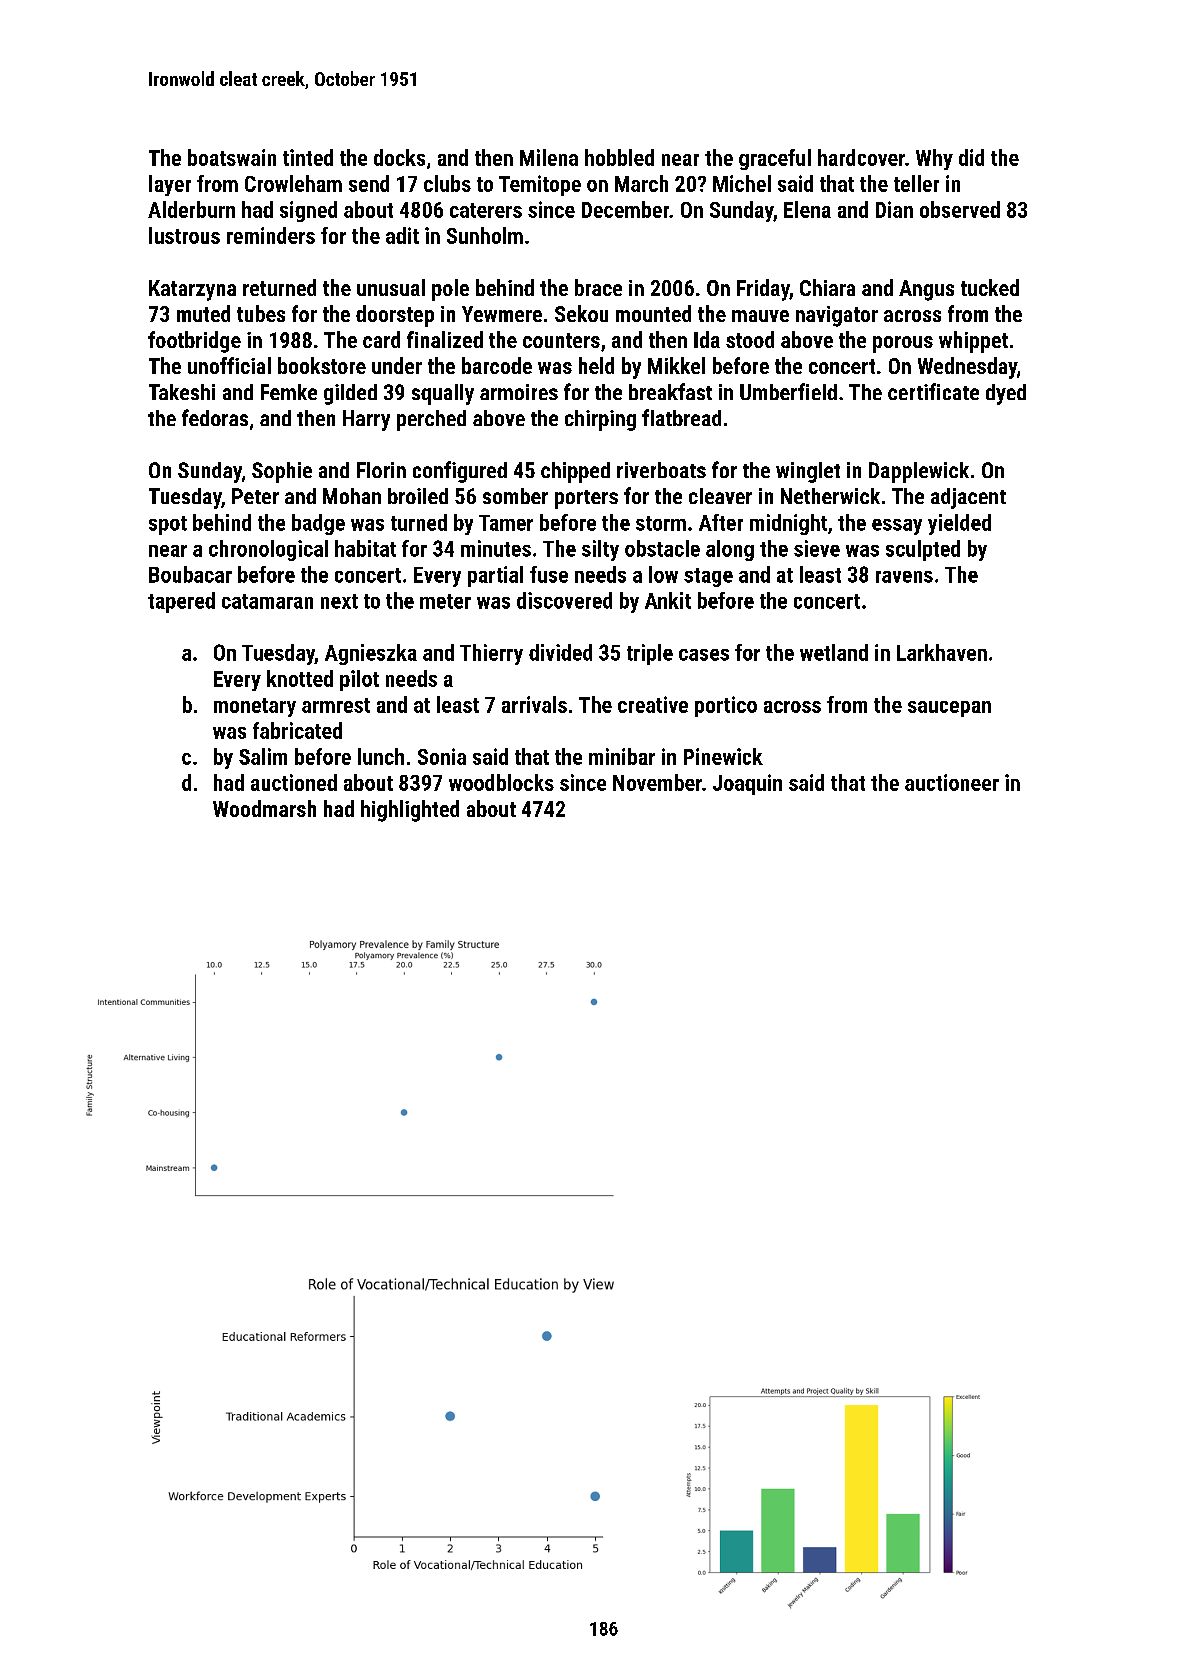 The image size is (1178, 1666). I want to click on riverboats, so click(661, 470).
